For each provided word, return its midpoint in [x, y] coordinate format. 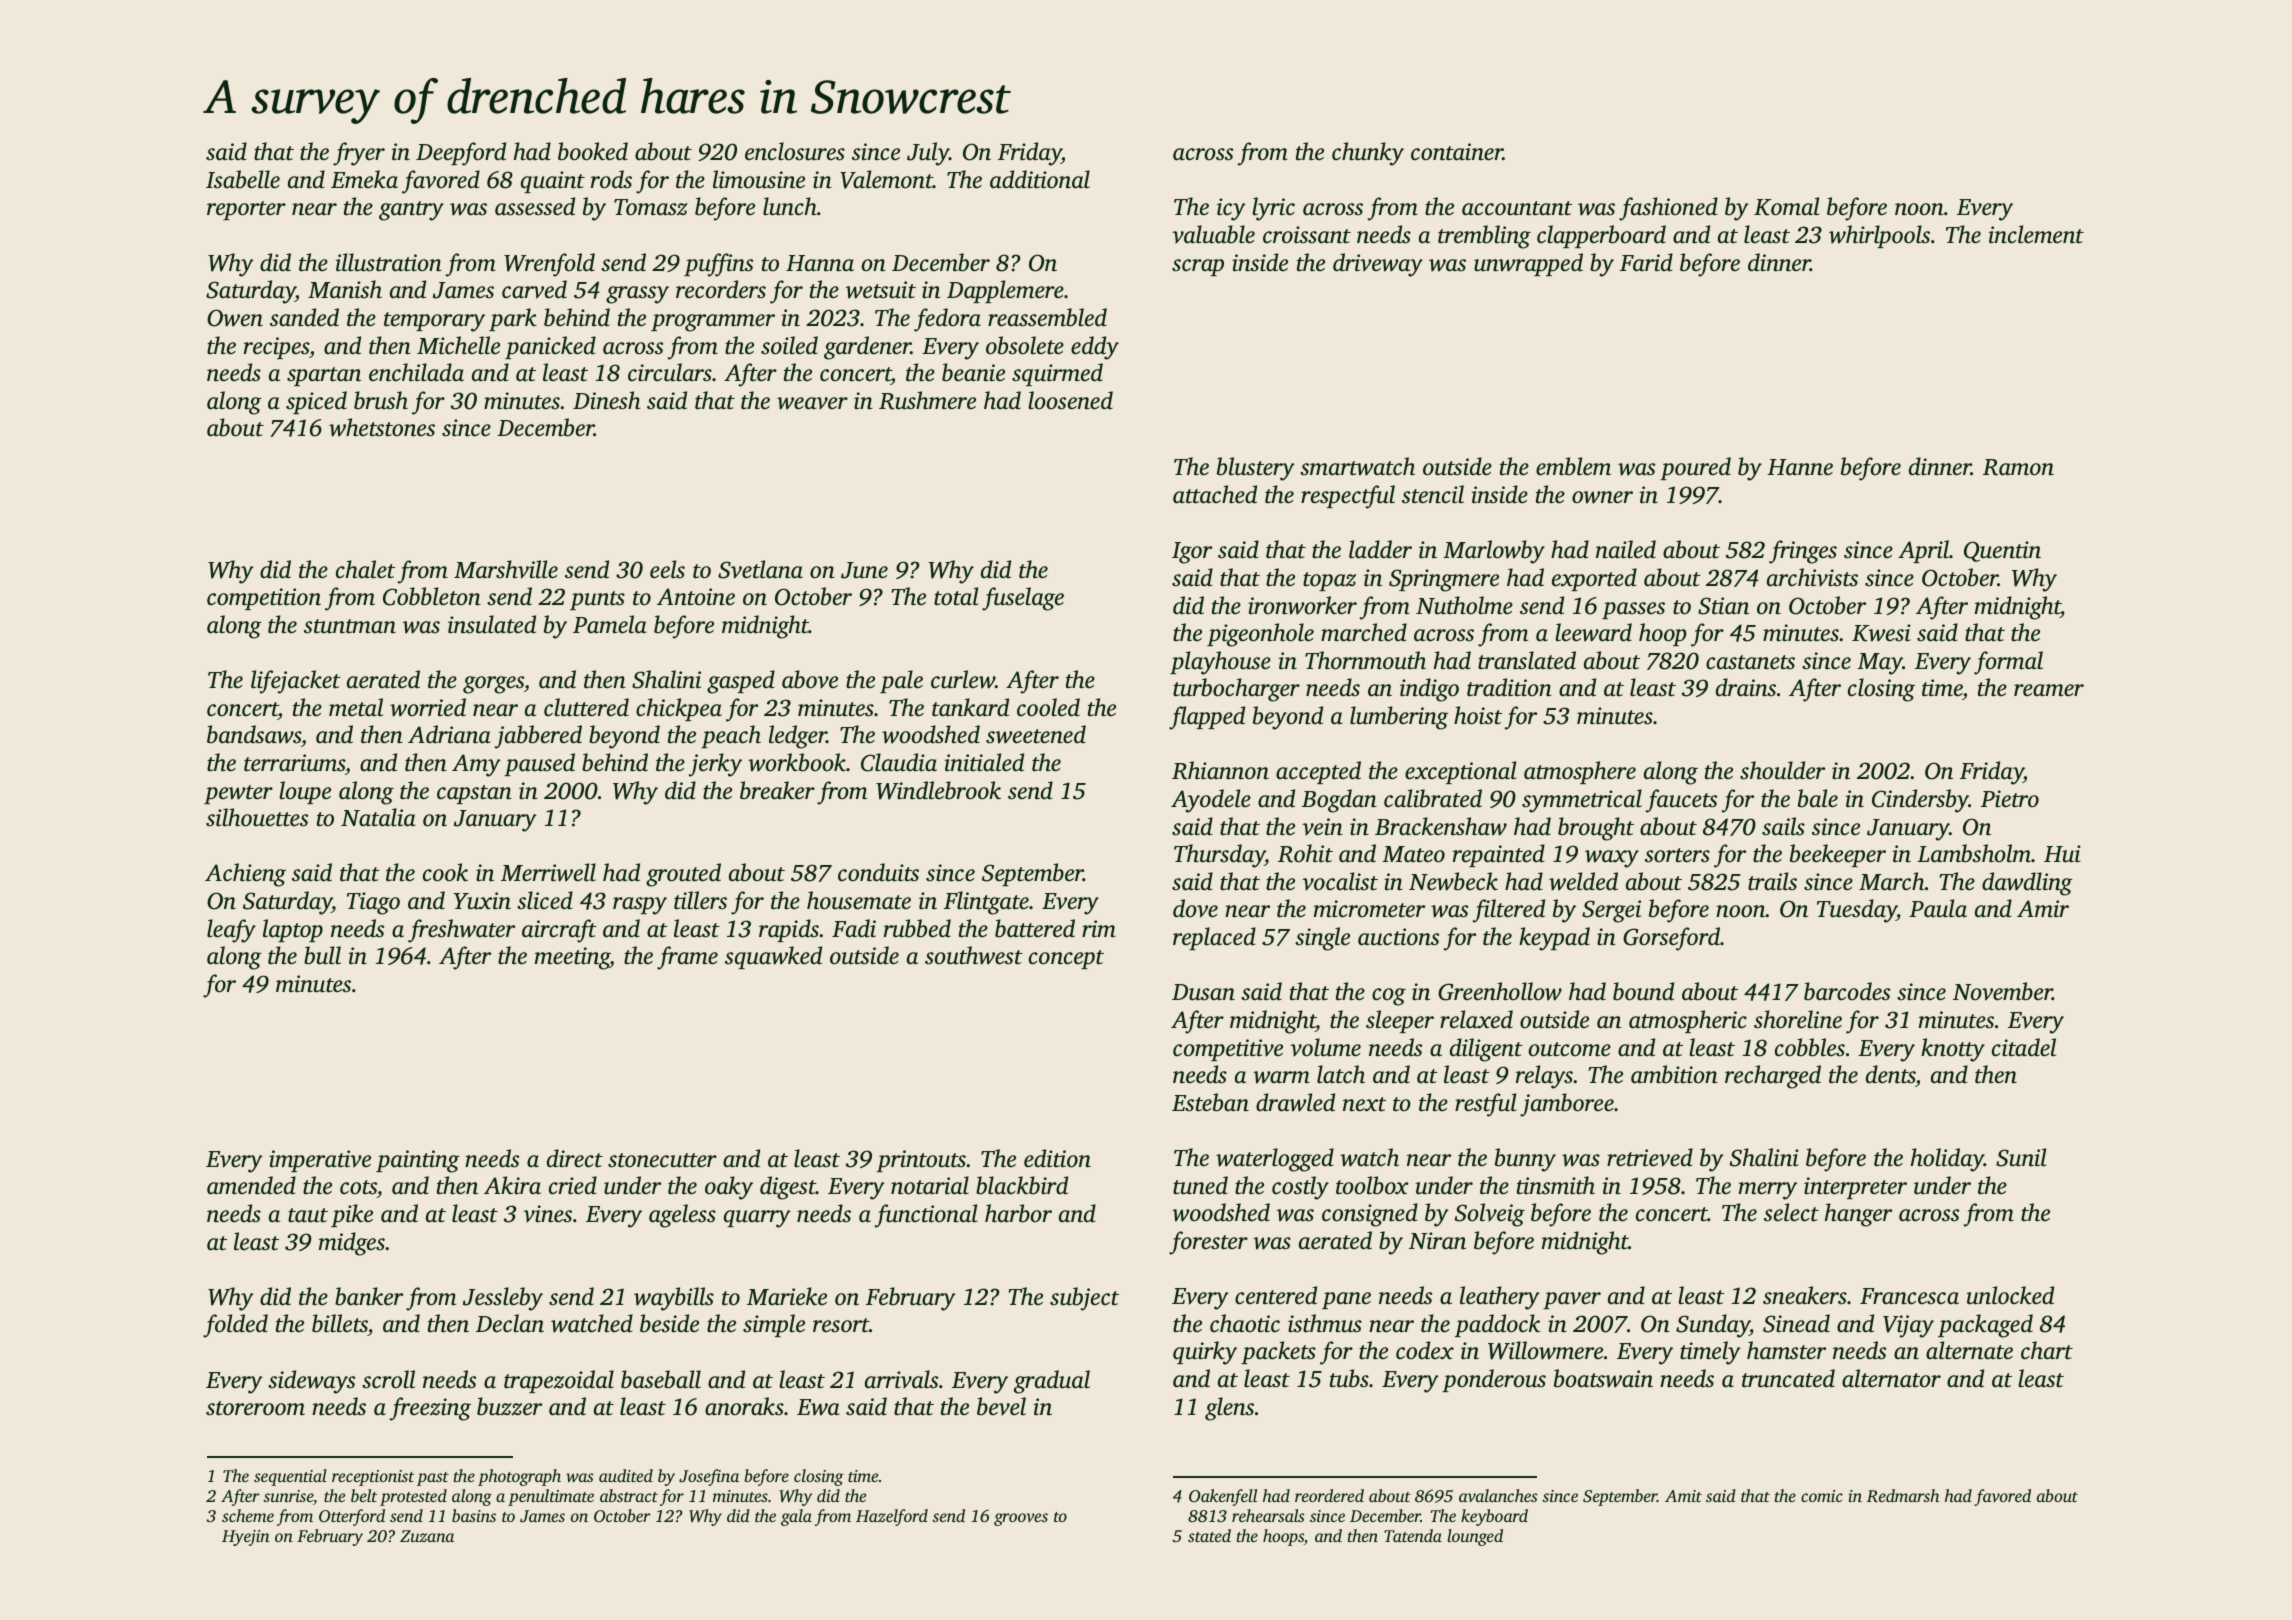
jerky [715, 765]
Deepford [461, 154]
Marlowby [1494, 552]
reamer [2049, 690]
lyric [1273, 209]
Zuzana [427, 1536]
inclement [2036, 234]
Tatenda [1413, 1535]
